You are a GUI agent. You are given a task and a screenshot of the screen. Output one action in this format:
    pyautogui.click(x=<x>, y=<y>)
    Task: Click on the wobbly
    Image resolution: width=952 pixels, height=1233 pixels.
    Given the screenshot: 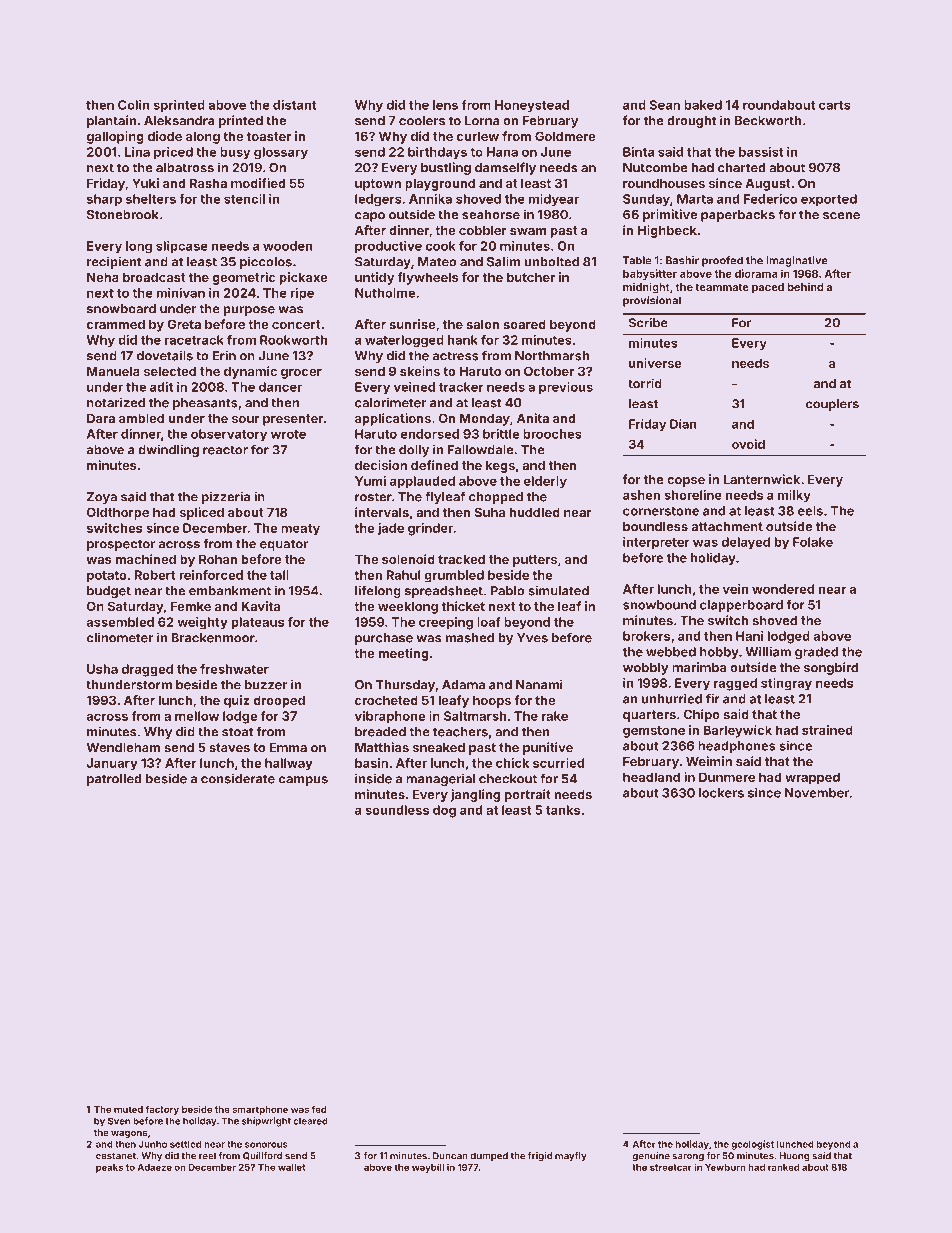 What is the action you would take?
    pyautogui.click(x=646, y=669)
